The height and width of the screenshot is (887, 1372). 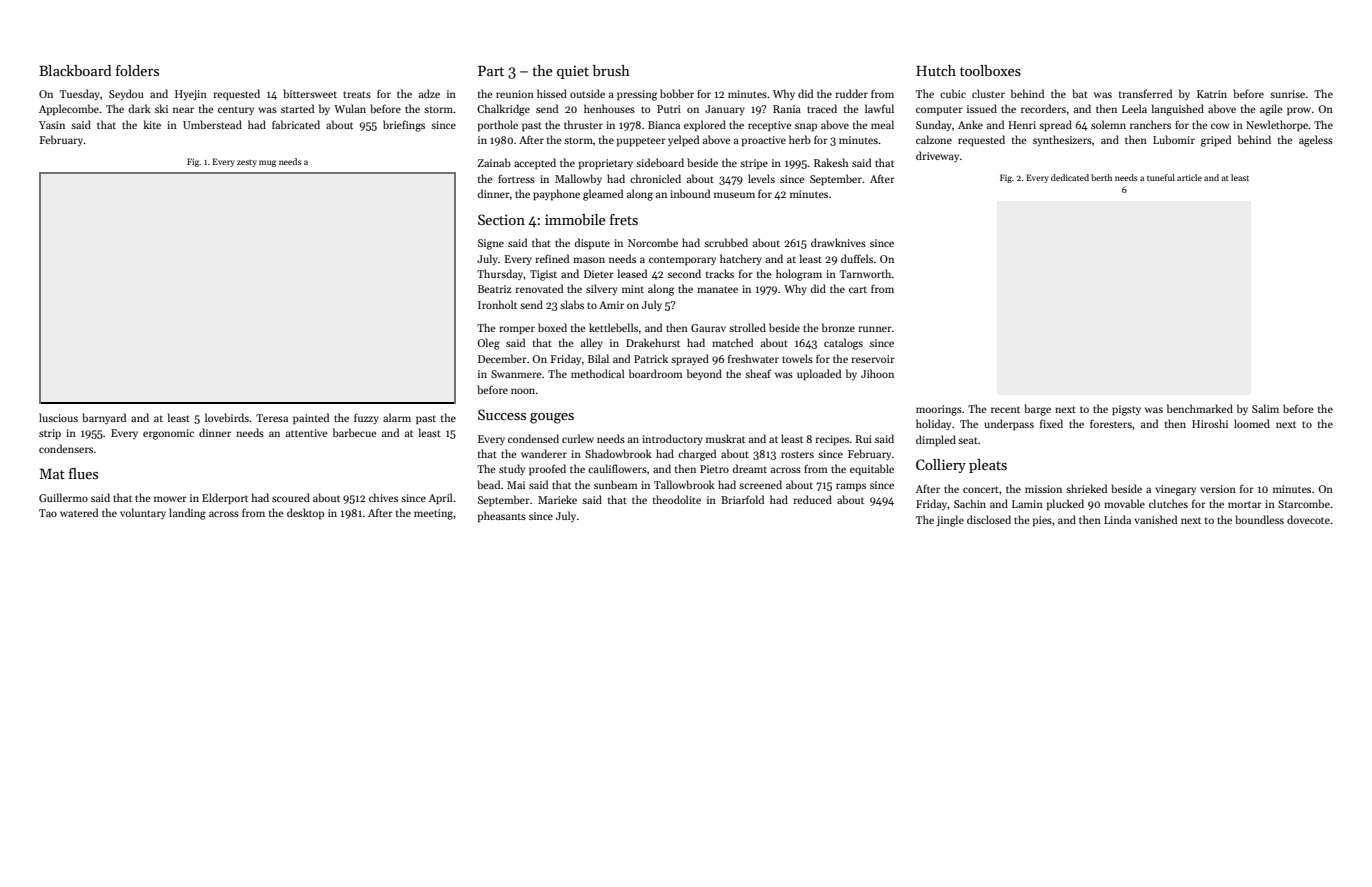 What do you see at coordinates (191, 95) in the screenshot?
I see `Hyejin` at bounding box center [191, 95].
